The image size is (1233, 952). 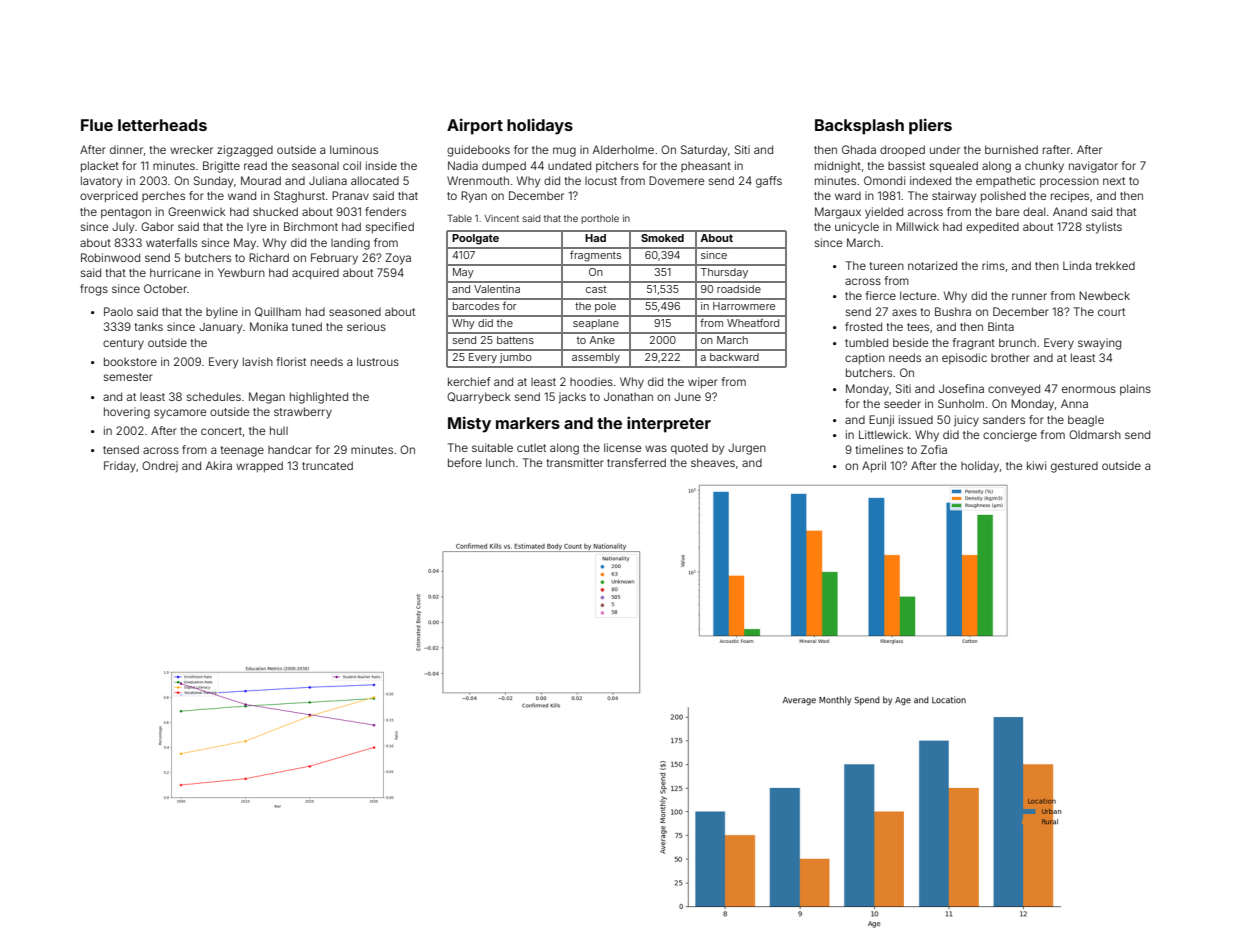 I want to click on Zoya, so click(x=398, y=259).
